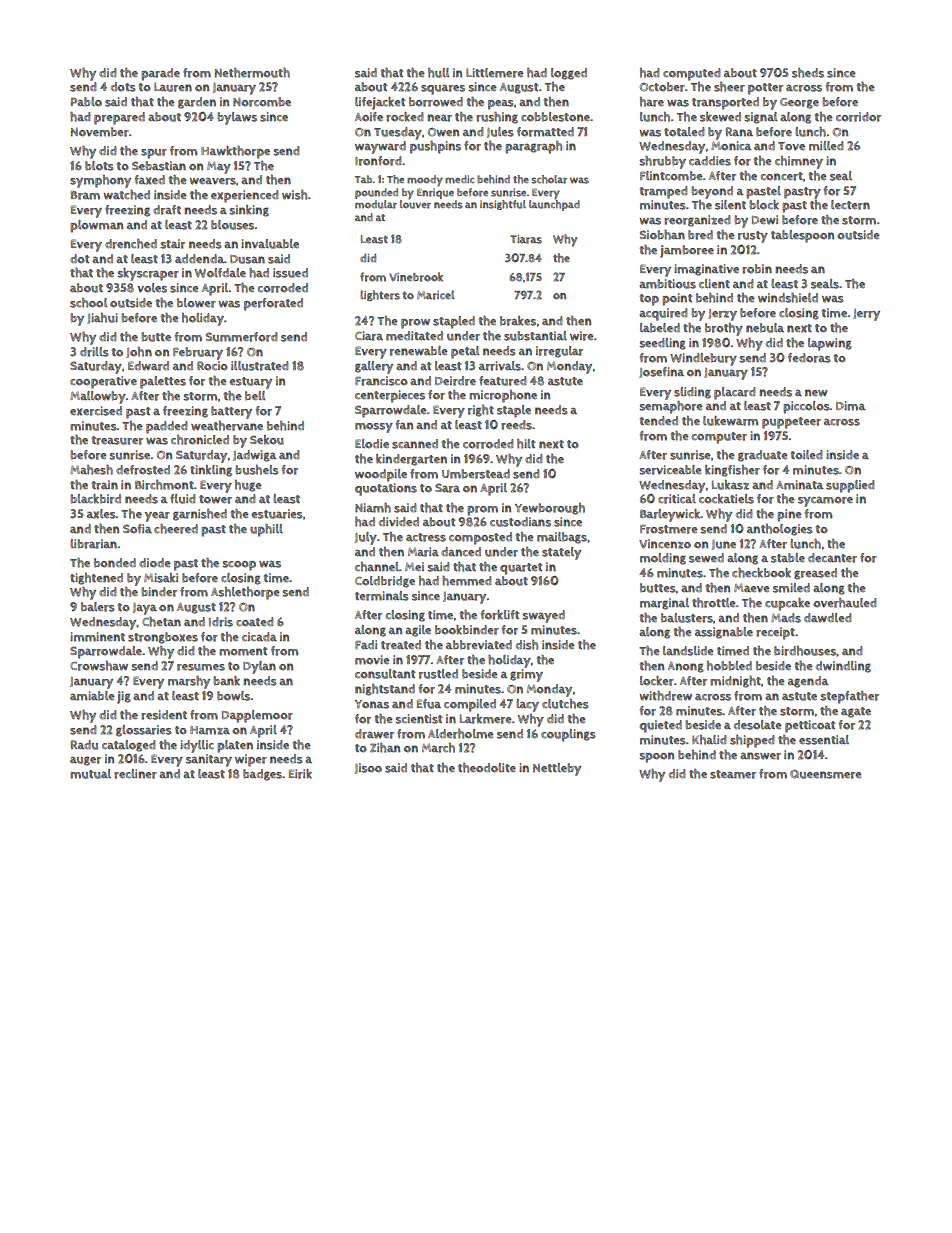  Describe the element at coordinates (438, 73) in the screenshot. I see `hull` at that location.
